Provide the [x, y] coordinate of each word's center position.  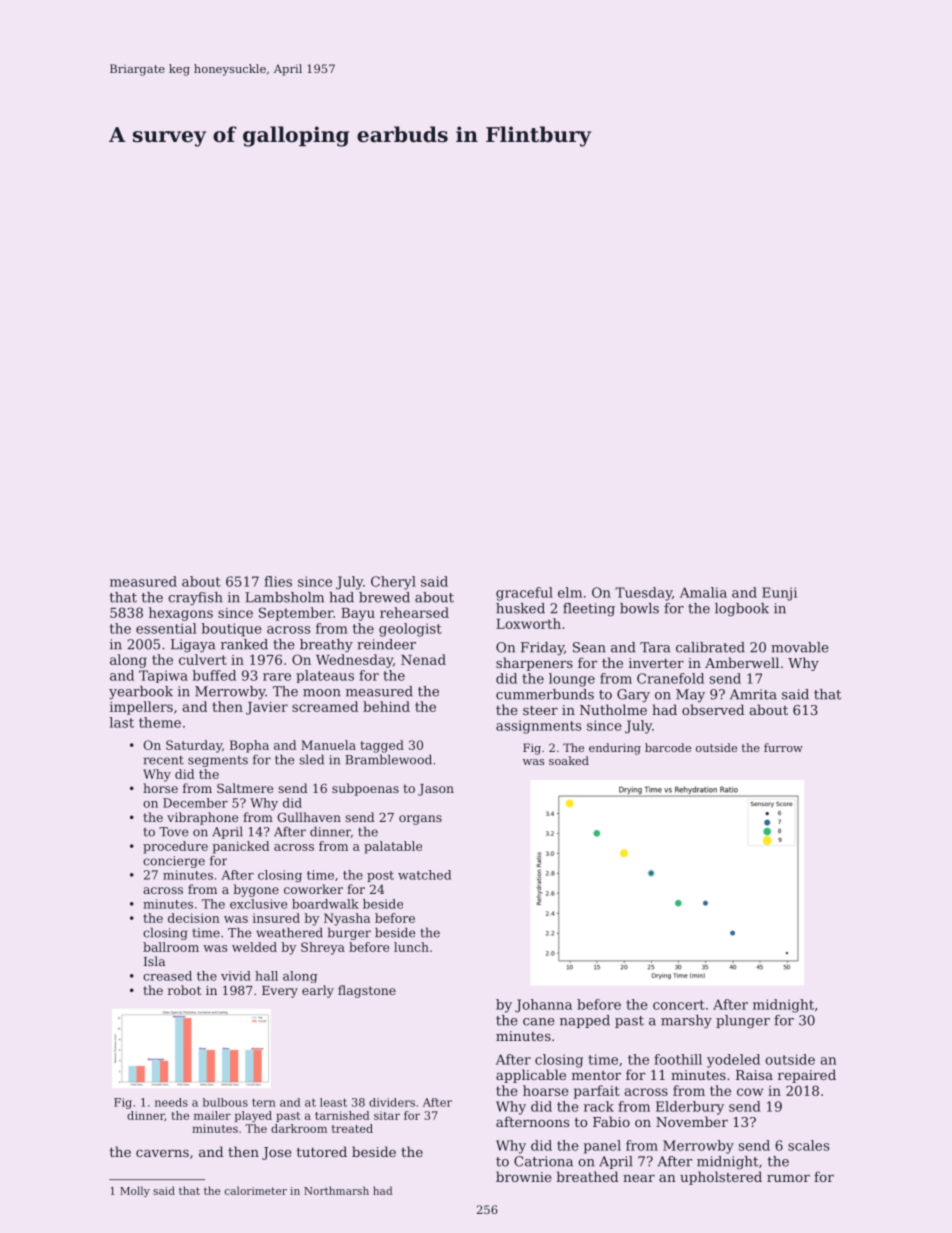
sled [311, 759]
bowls [639, 608]
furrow [783, 747]
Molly [135, 1191]
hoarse [546, 1090]
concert [679, 1005]
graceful [524, 594]
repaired [807, 1076]
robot [184, 990]
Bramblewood [388, 759]
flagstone [367, 991]
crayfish [195, 598]
